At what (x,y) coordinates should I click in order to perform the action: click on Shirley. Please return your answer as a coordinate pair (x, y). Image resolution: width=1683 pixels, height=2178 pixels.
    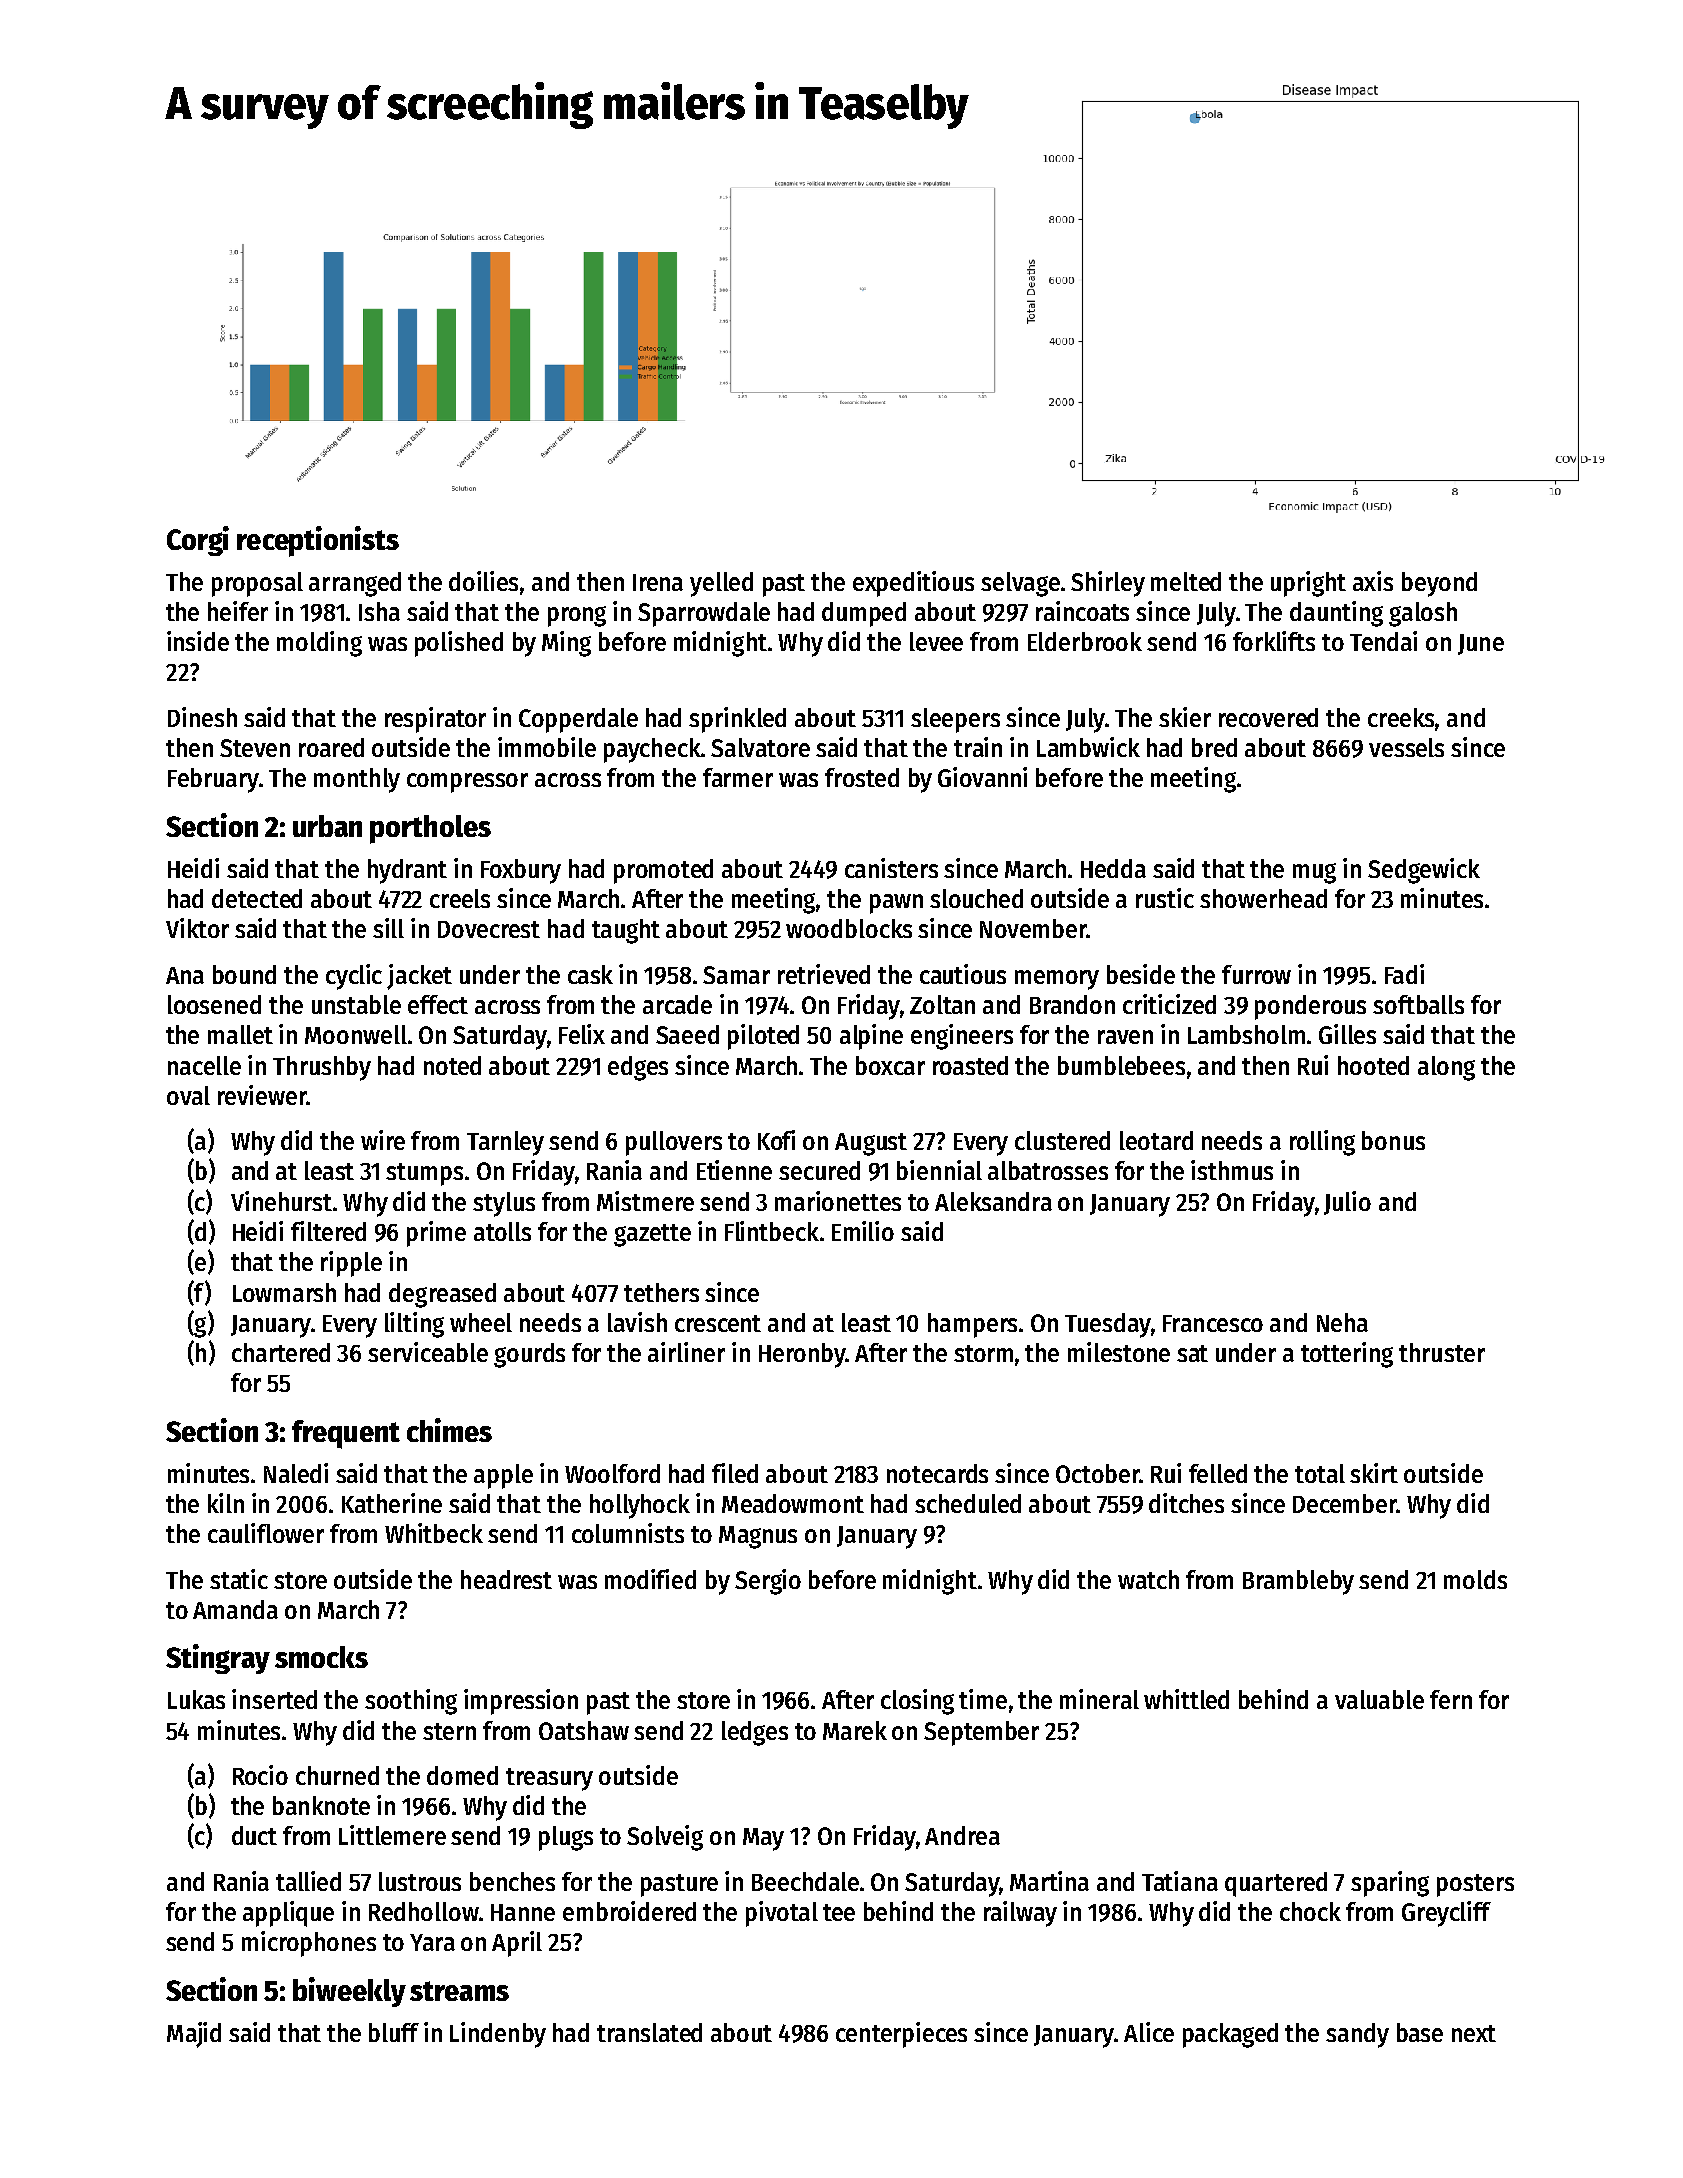
    Looking at the image, I should click on (1108, 584).
